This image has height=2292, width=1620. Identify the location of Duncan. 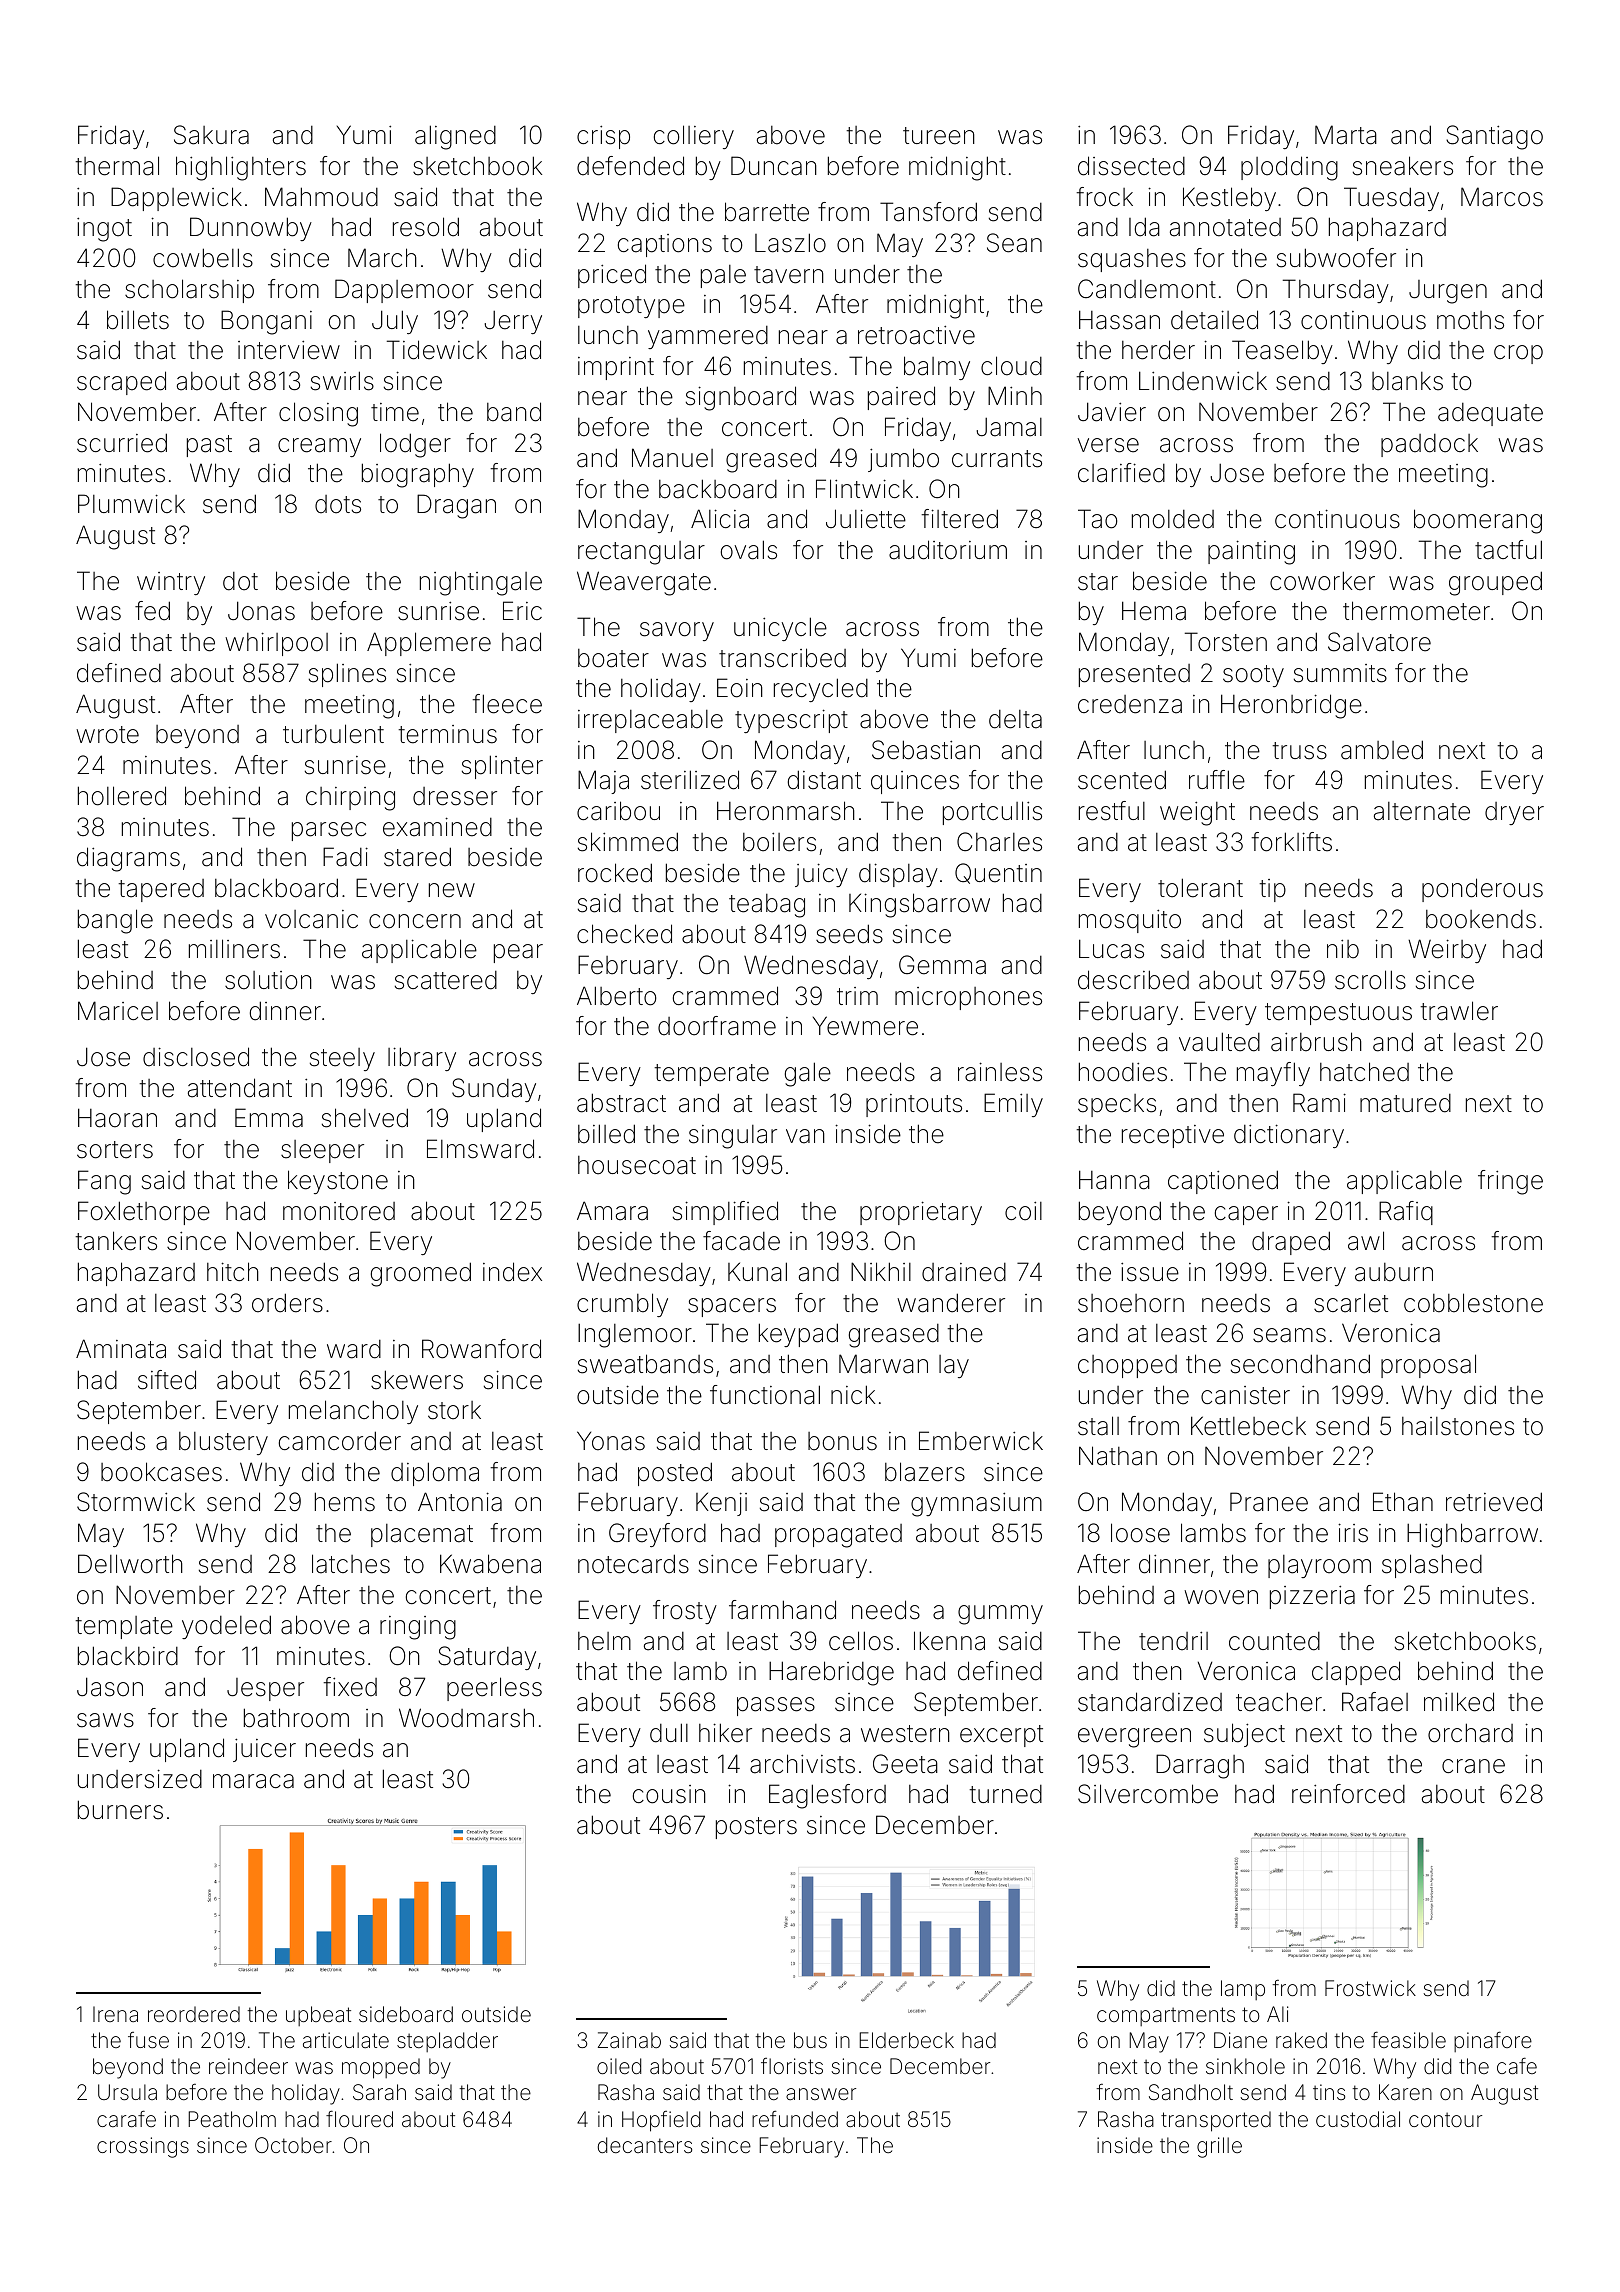
(774, 166).
